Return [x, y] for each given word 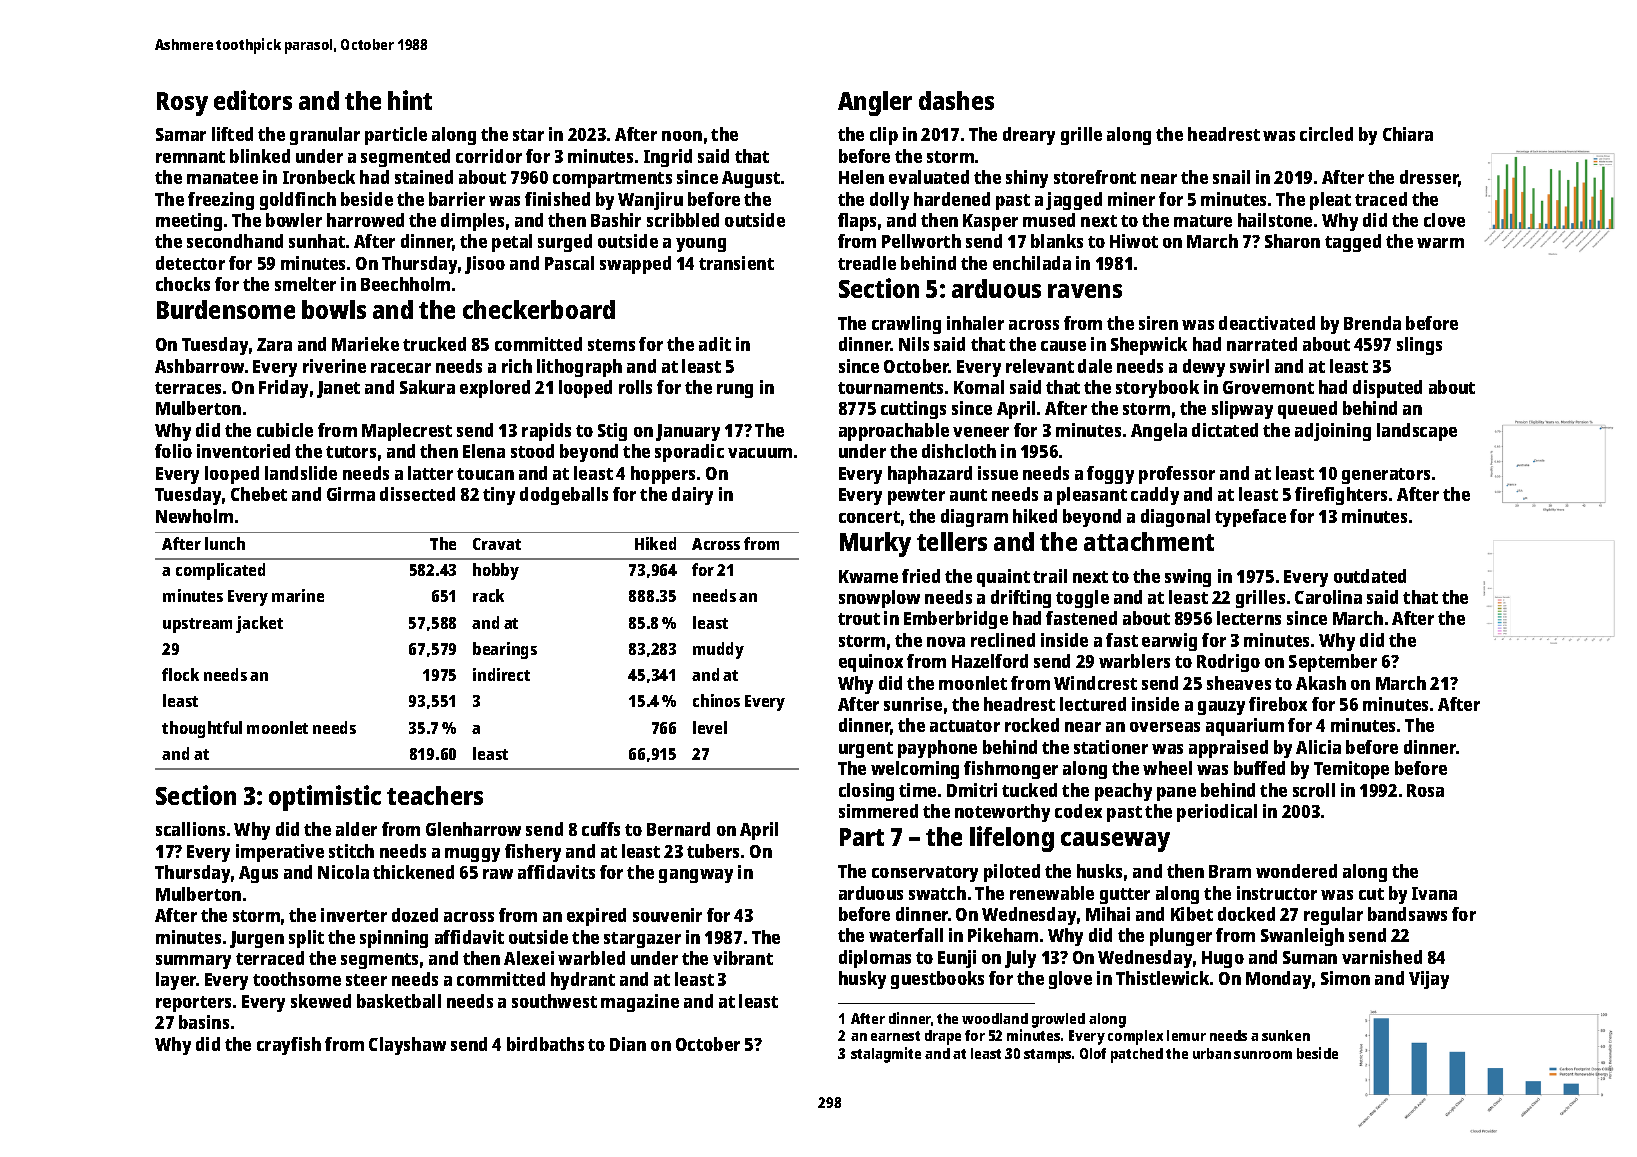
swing [1188, 578]
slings [1419, 346]
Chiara [1408, 134]
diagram [974, 518]
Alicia [1318, 747]
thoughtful [202, 729]
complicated [220, 571]
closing [866, 792]
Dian [628, 1044]
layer [176, 981]
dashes [956, 100]
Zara [274, 344]
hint [410, 100]
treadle [867, 263]
